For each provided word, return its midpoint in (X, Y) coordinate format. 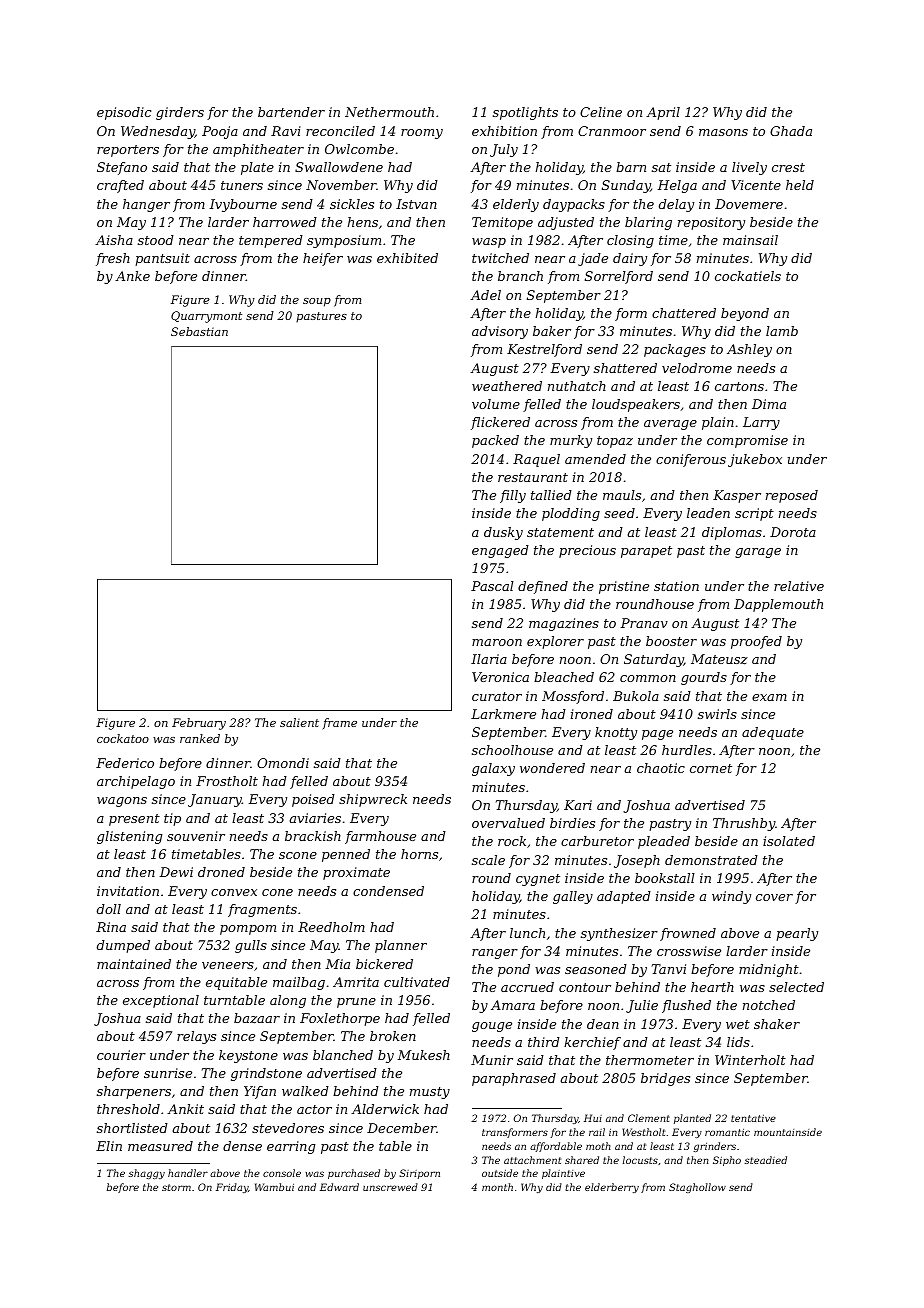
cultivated (417, 982)
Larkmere (503, 714)
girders (180, 113)
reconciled (340, 131)
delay (676, 205)
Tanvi (669, 969)
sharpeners (134, 1092)
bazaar (257, 1018)
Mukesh (423, 1055)
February (199, 724)
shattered (625, 368)
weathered (507, 386)
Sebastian (199, 331)
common (648, 678)
